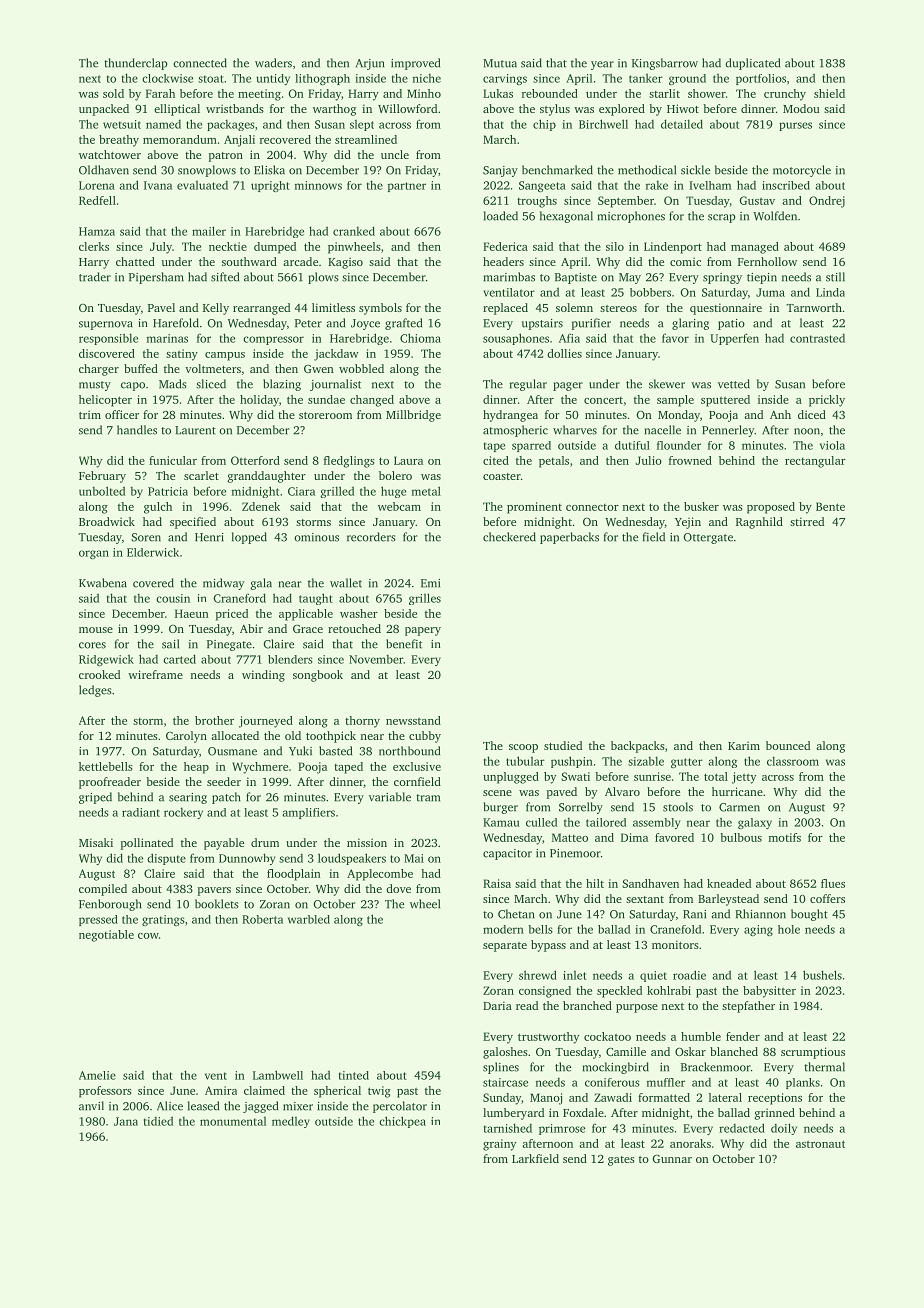 The height and width of the screenshot is (1308, 924). I want to click on Elderwick, so click(153, 552).
